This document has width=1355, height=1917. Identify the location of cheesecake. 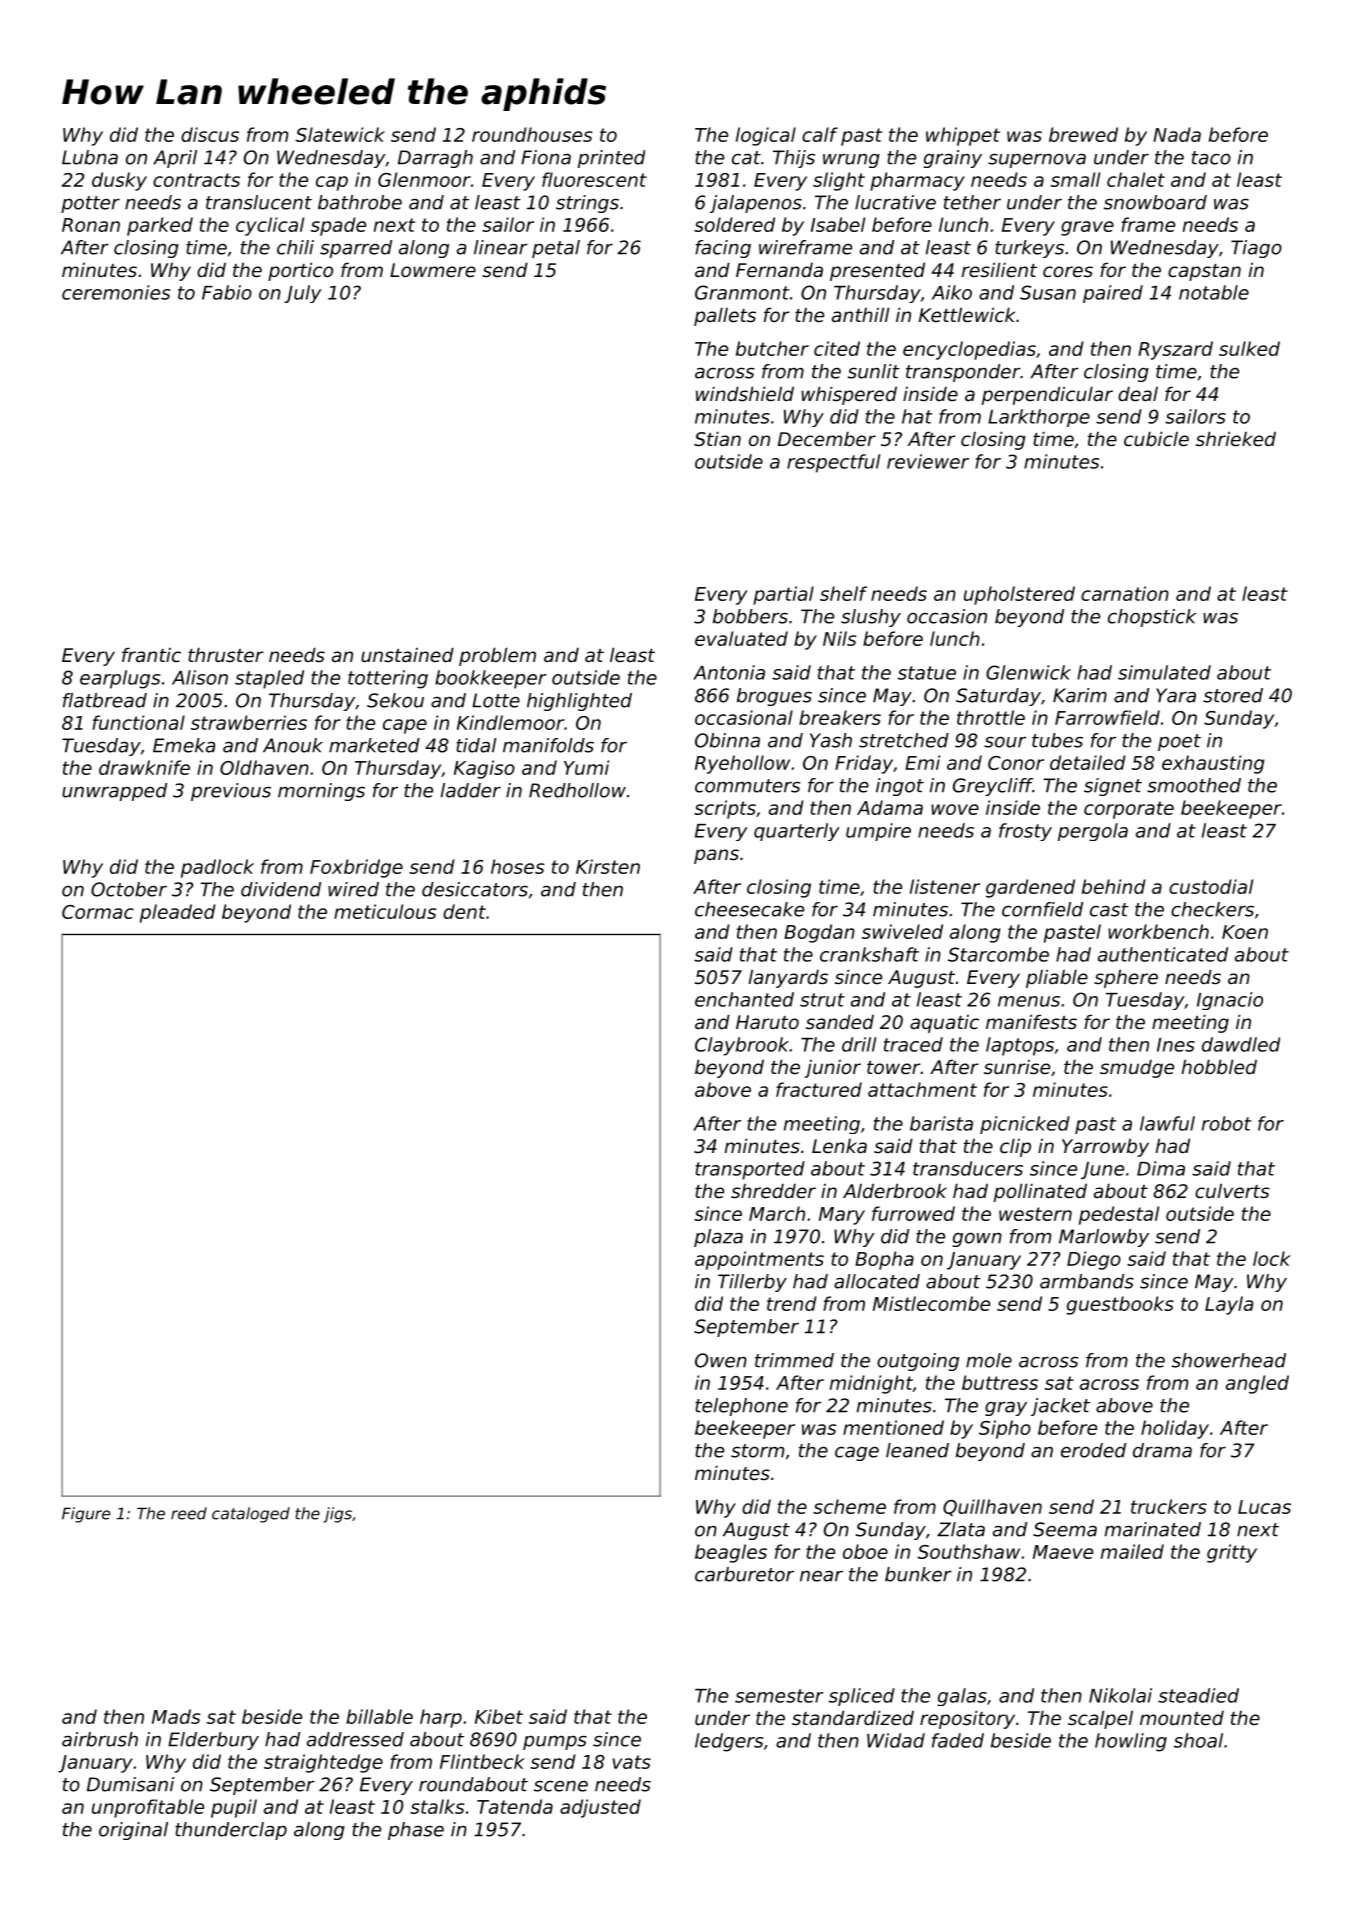
(749, 909).
